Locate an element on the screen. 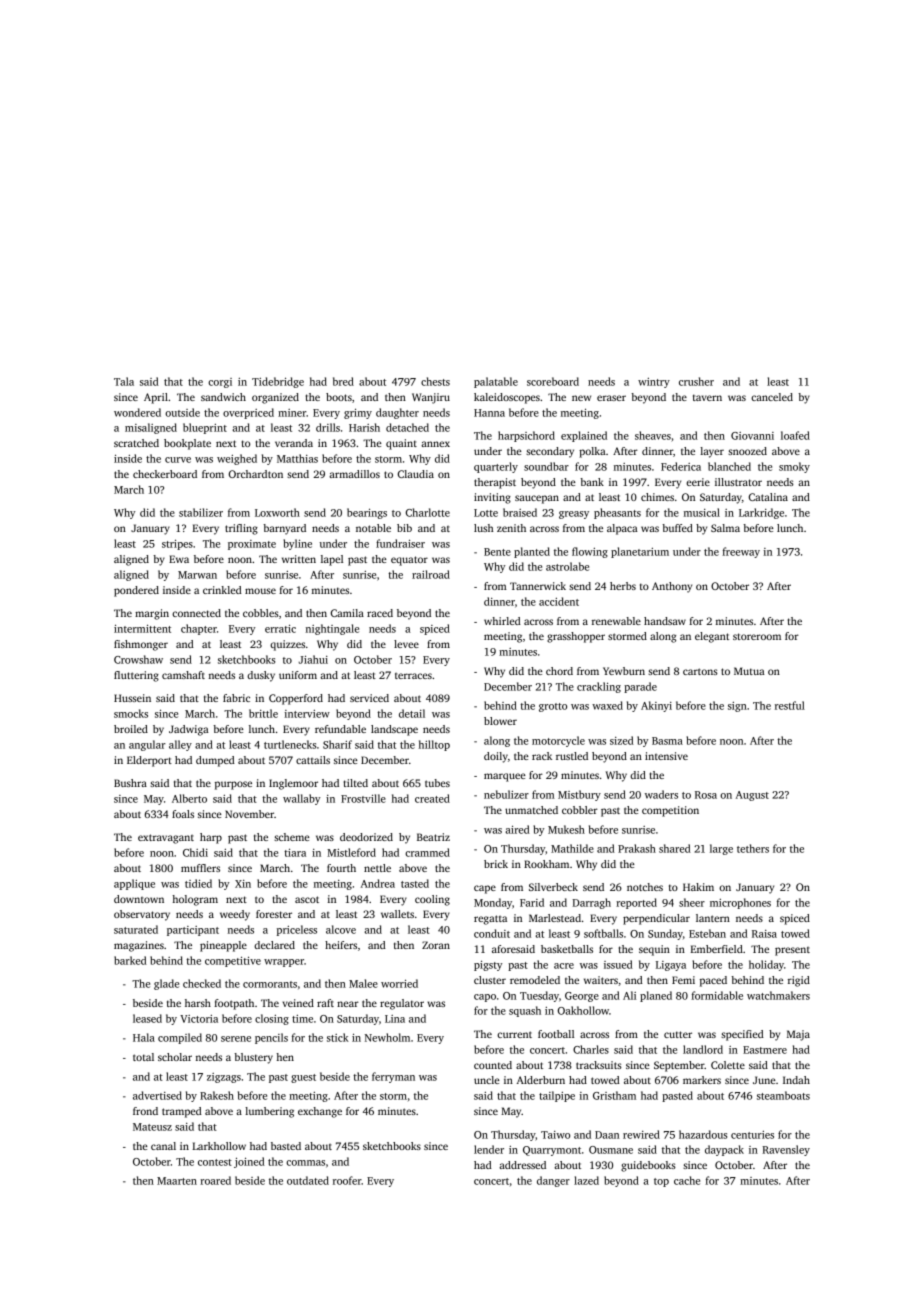 Image resolution: width=924 pixels, height=1308 pixels. sheaves is located at coordinates (653, 435).
